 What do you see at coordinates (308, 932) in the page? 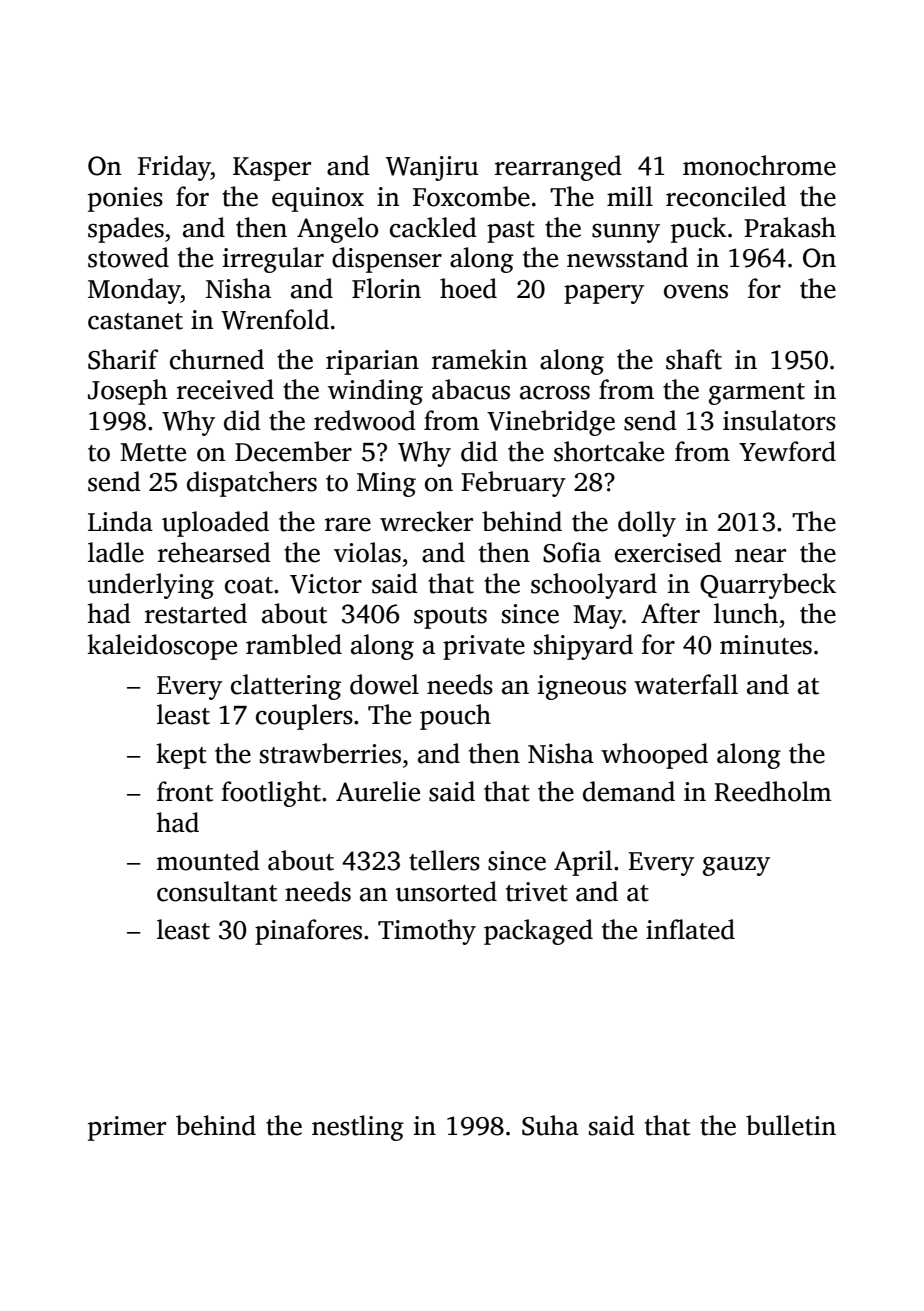
I see `pinafores` at bounding box center [308, 932].
